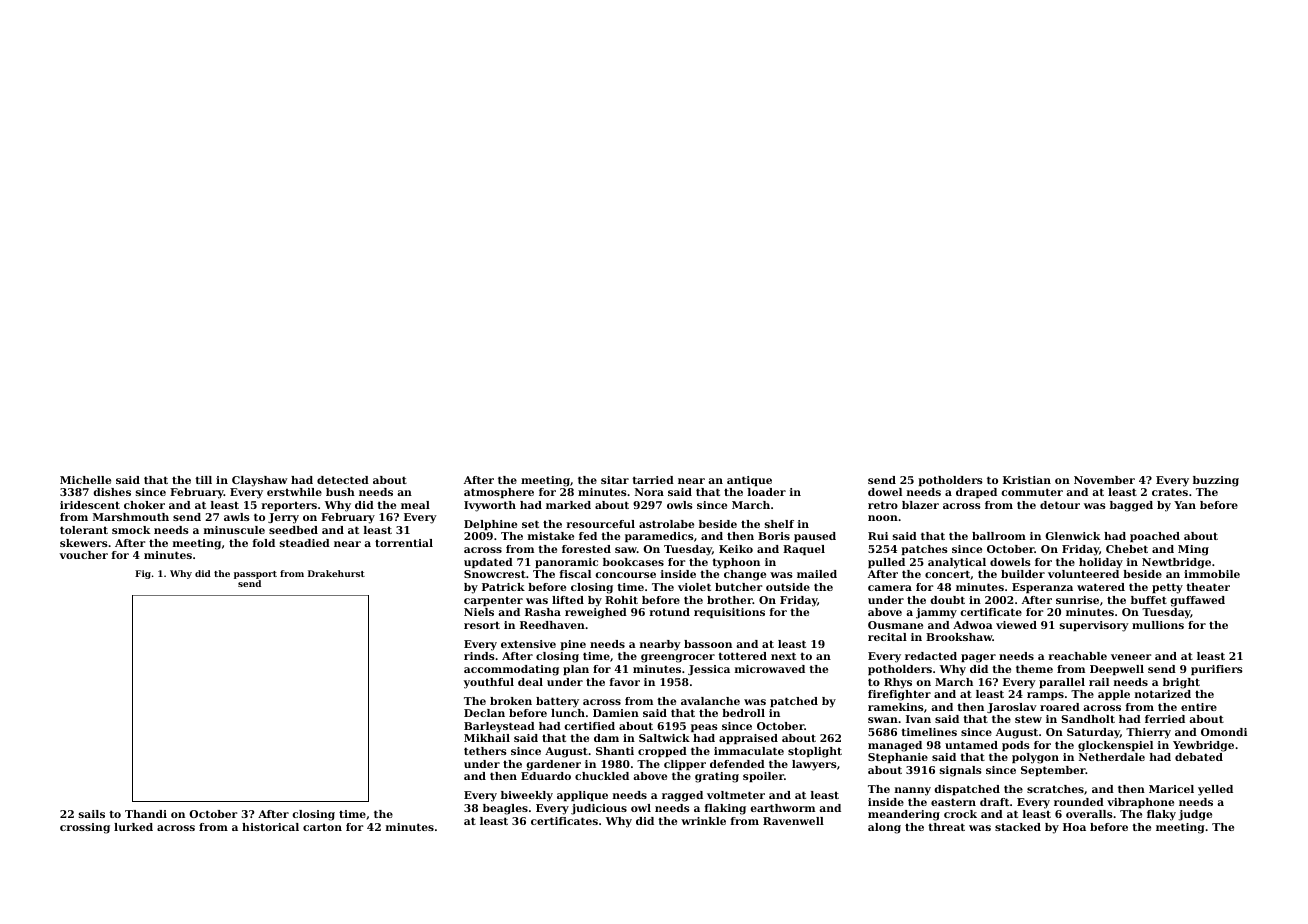 This screenshot has height=924, width=1308. Describe the element at coordinates (615, 751) in the screenshot. I see `Shanti` at that location.
